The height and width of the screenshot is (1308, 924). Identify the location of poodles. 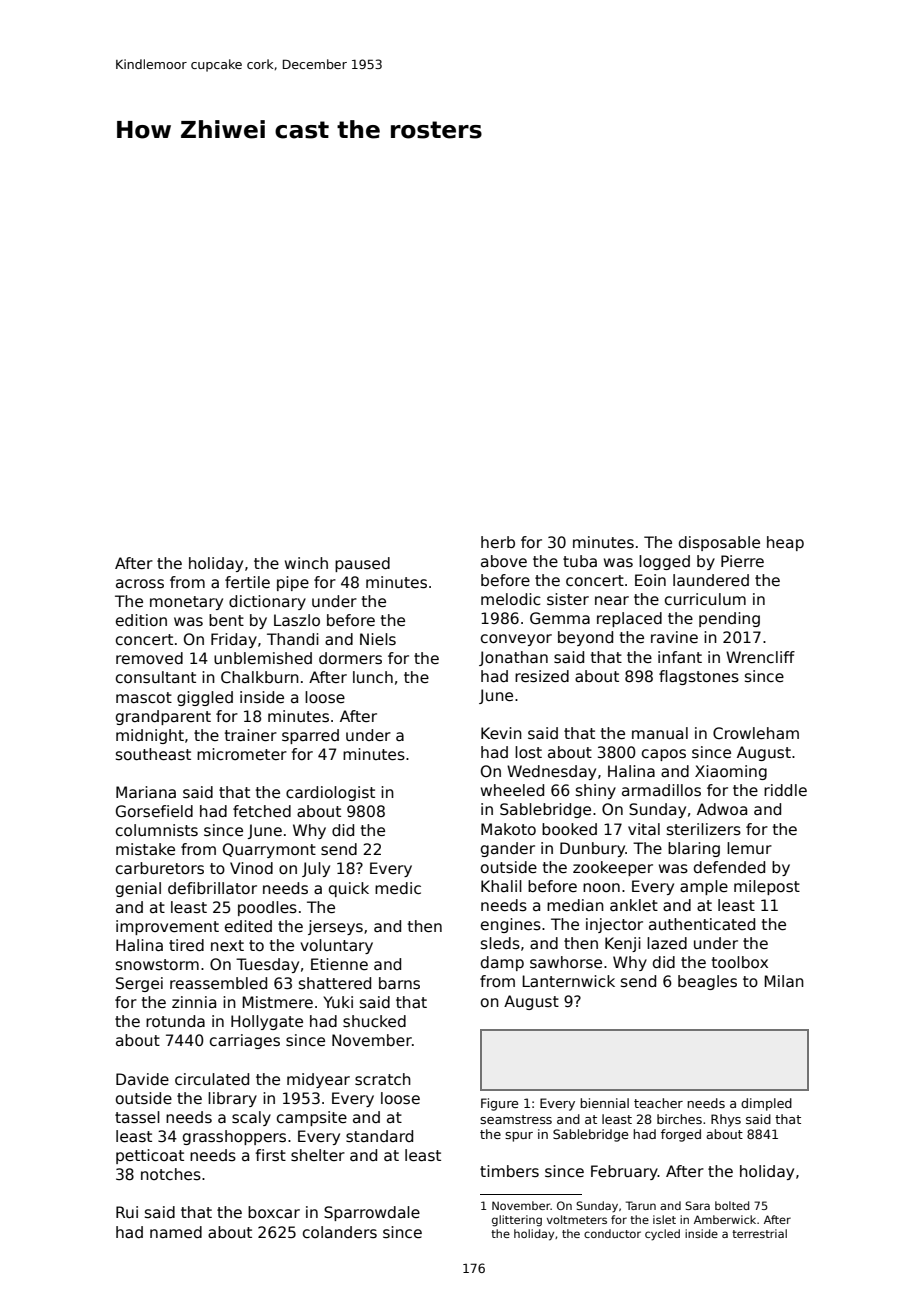
(267, 908).
